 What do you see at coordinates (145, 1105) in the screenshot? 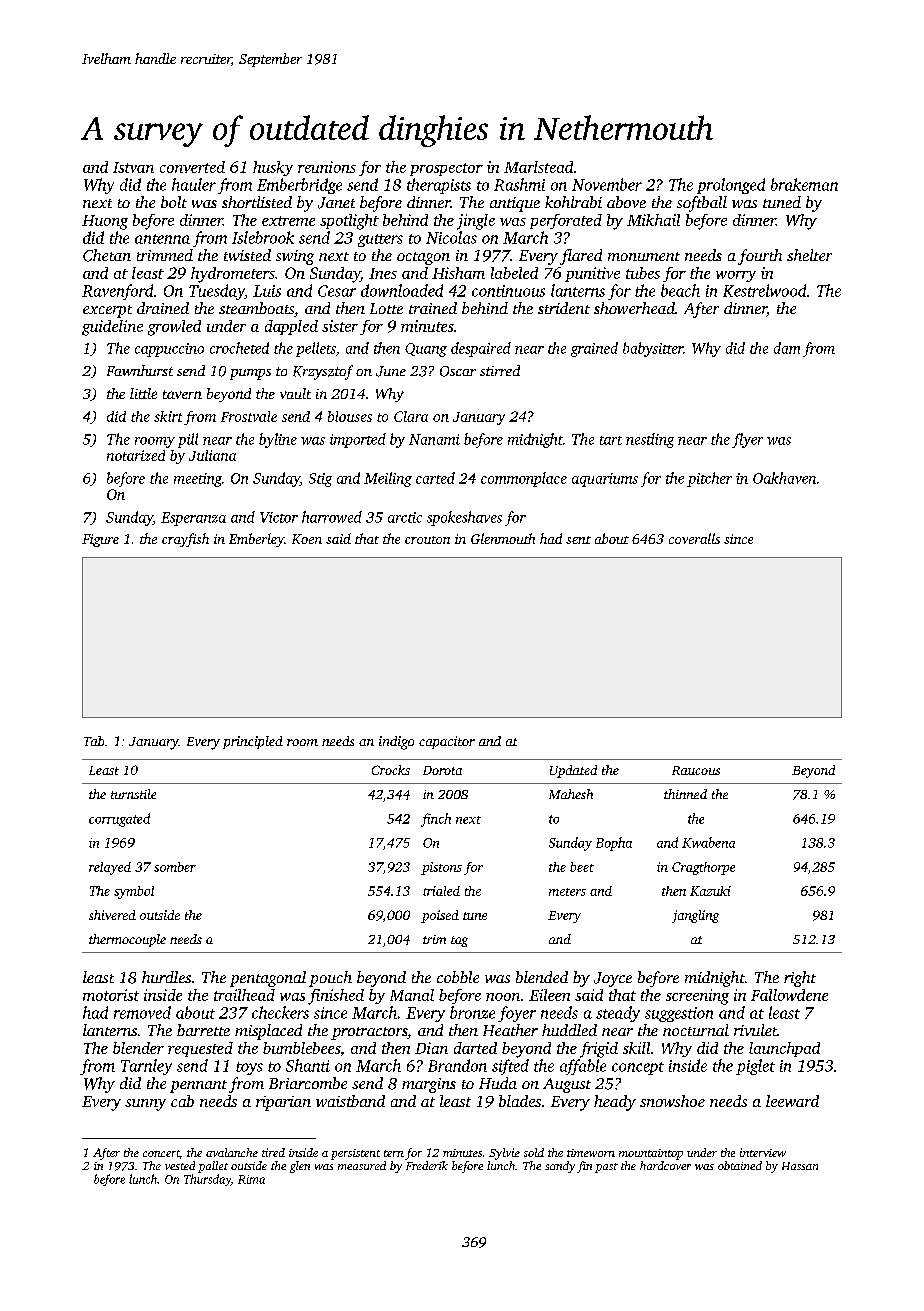
I see `sunny` at bounding box center [145, 1105].
